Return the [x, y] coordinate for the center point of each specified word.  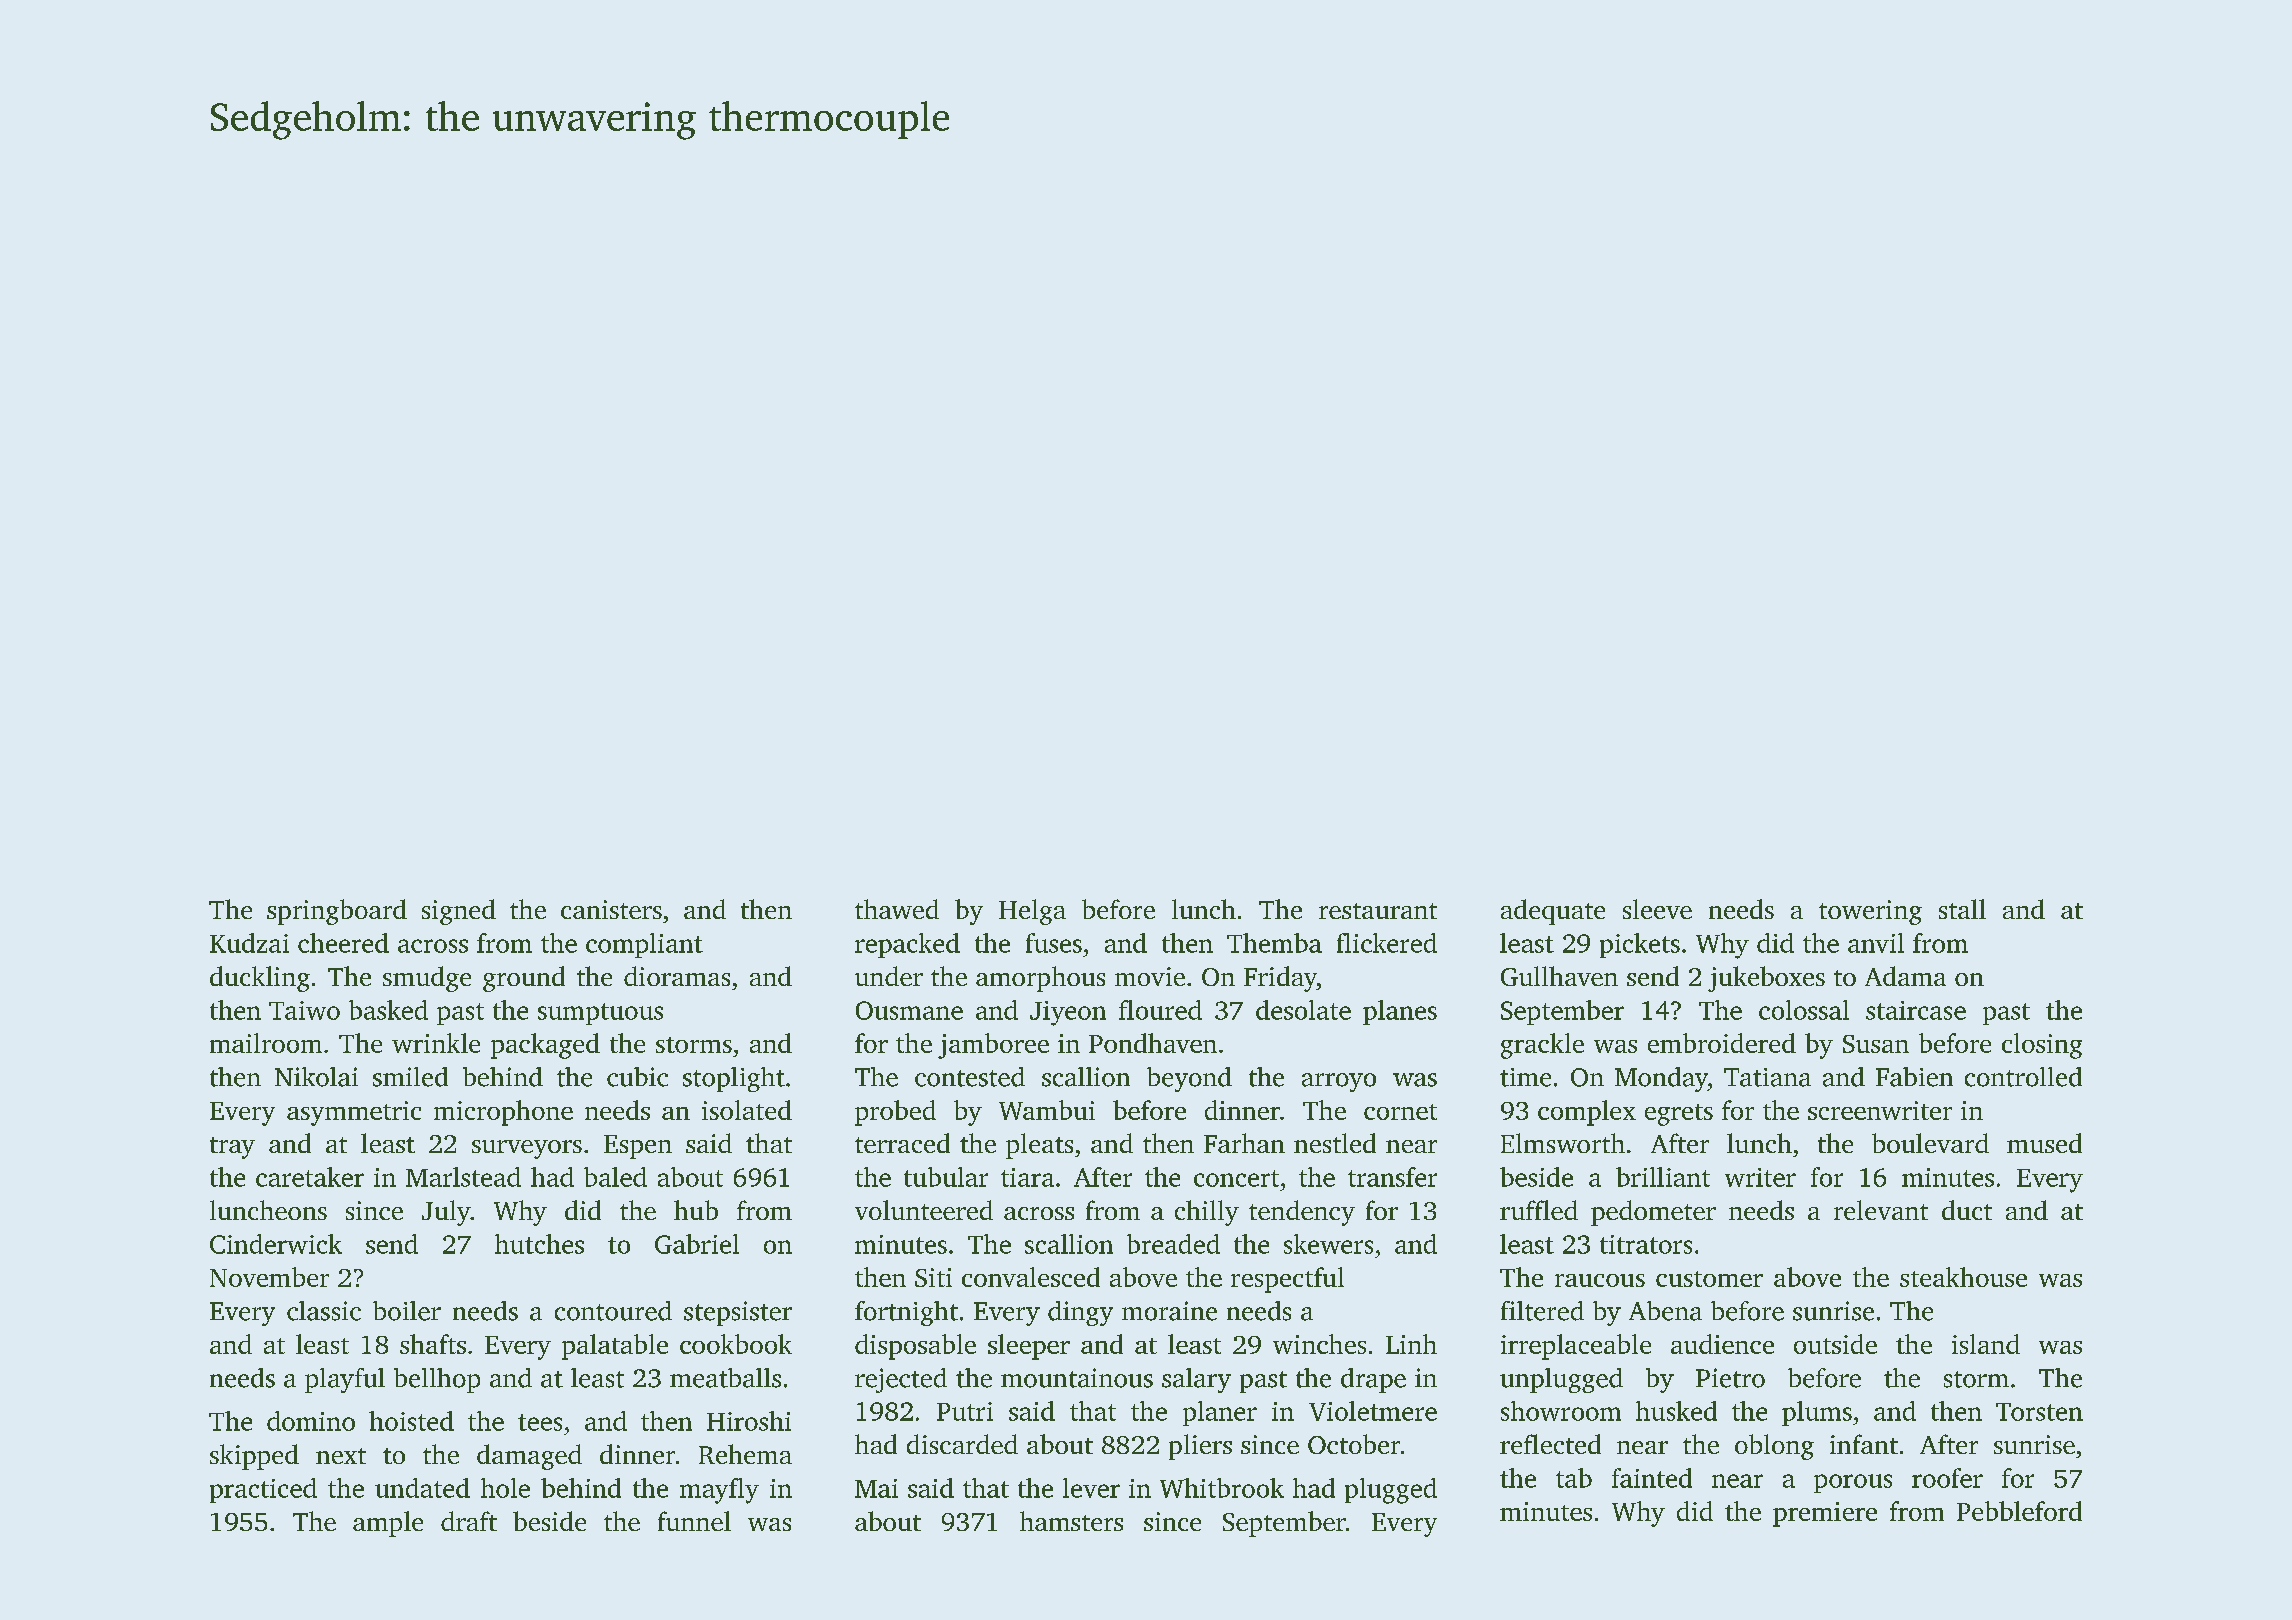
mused [2044, 1143]
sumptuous [600, 1014]
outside [1835, 1344]
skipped [254, 1457]
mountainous [1077, 1378]
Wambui [1047, 1110]
